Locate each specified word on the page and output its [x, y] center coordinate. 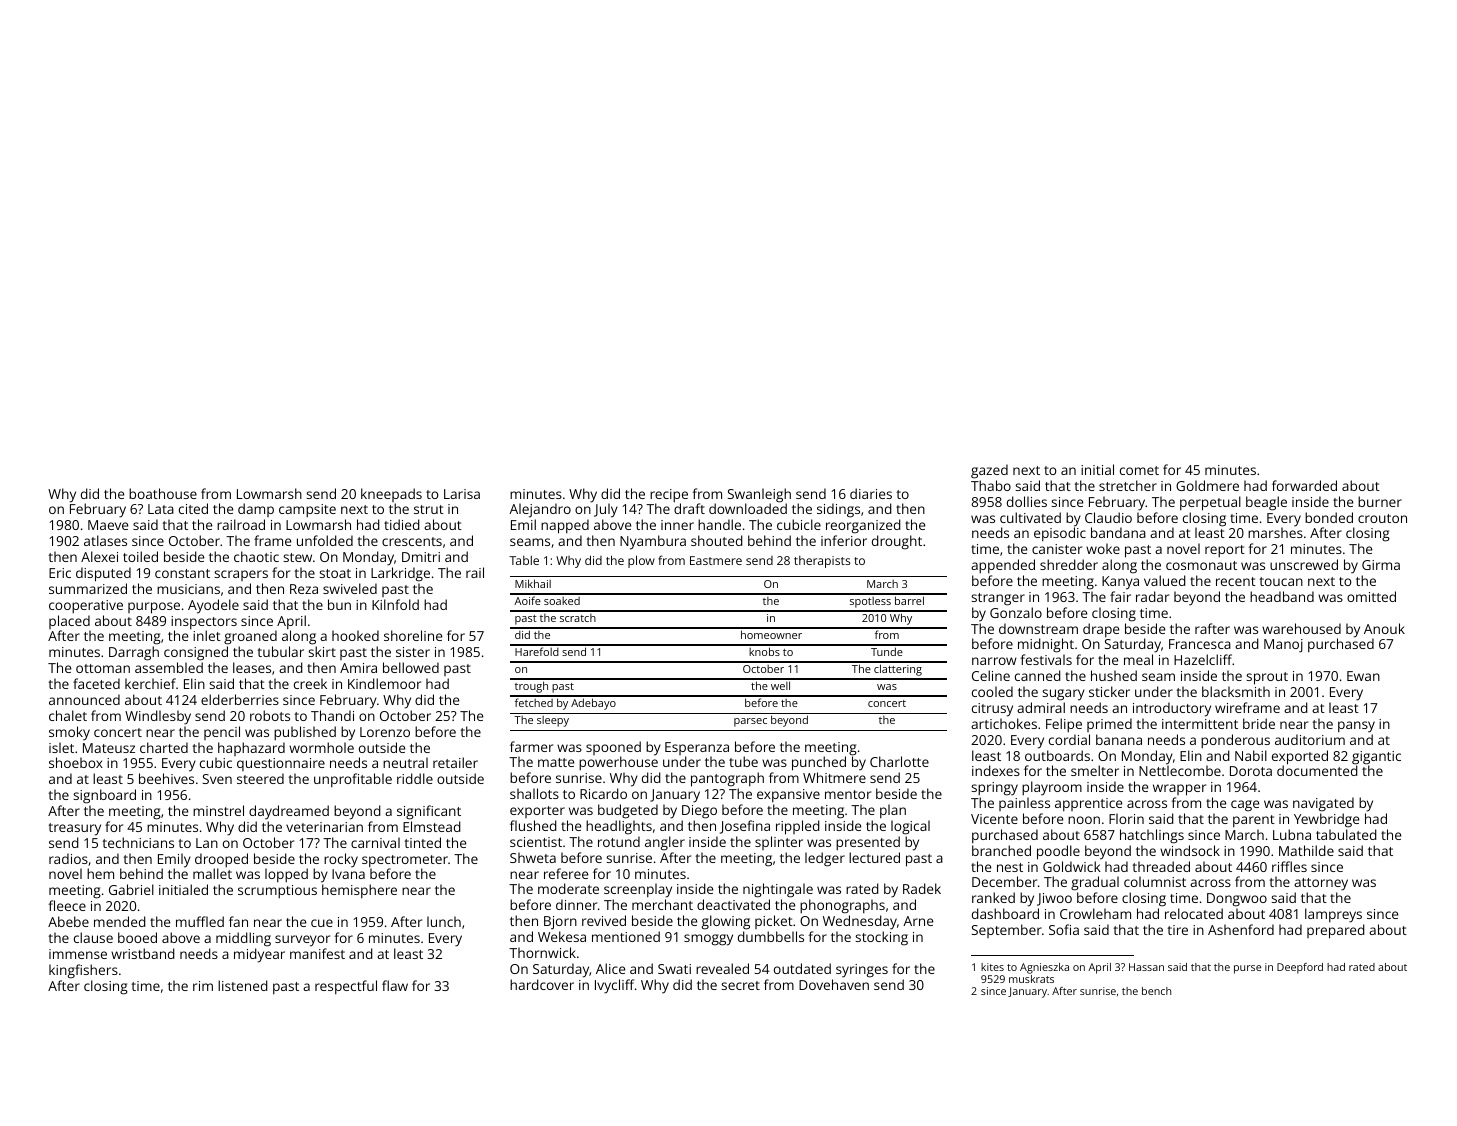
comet [1139, 470]
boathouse [163, 493]
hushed [1114, 675]
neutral [405, 762]
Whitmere [834, 777]
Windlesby [158, 717]
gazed [989, 471]
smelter [1095, 770]
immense [78, 954]
